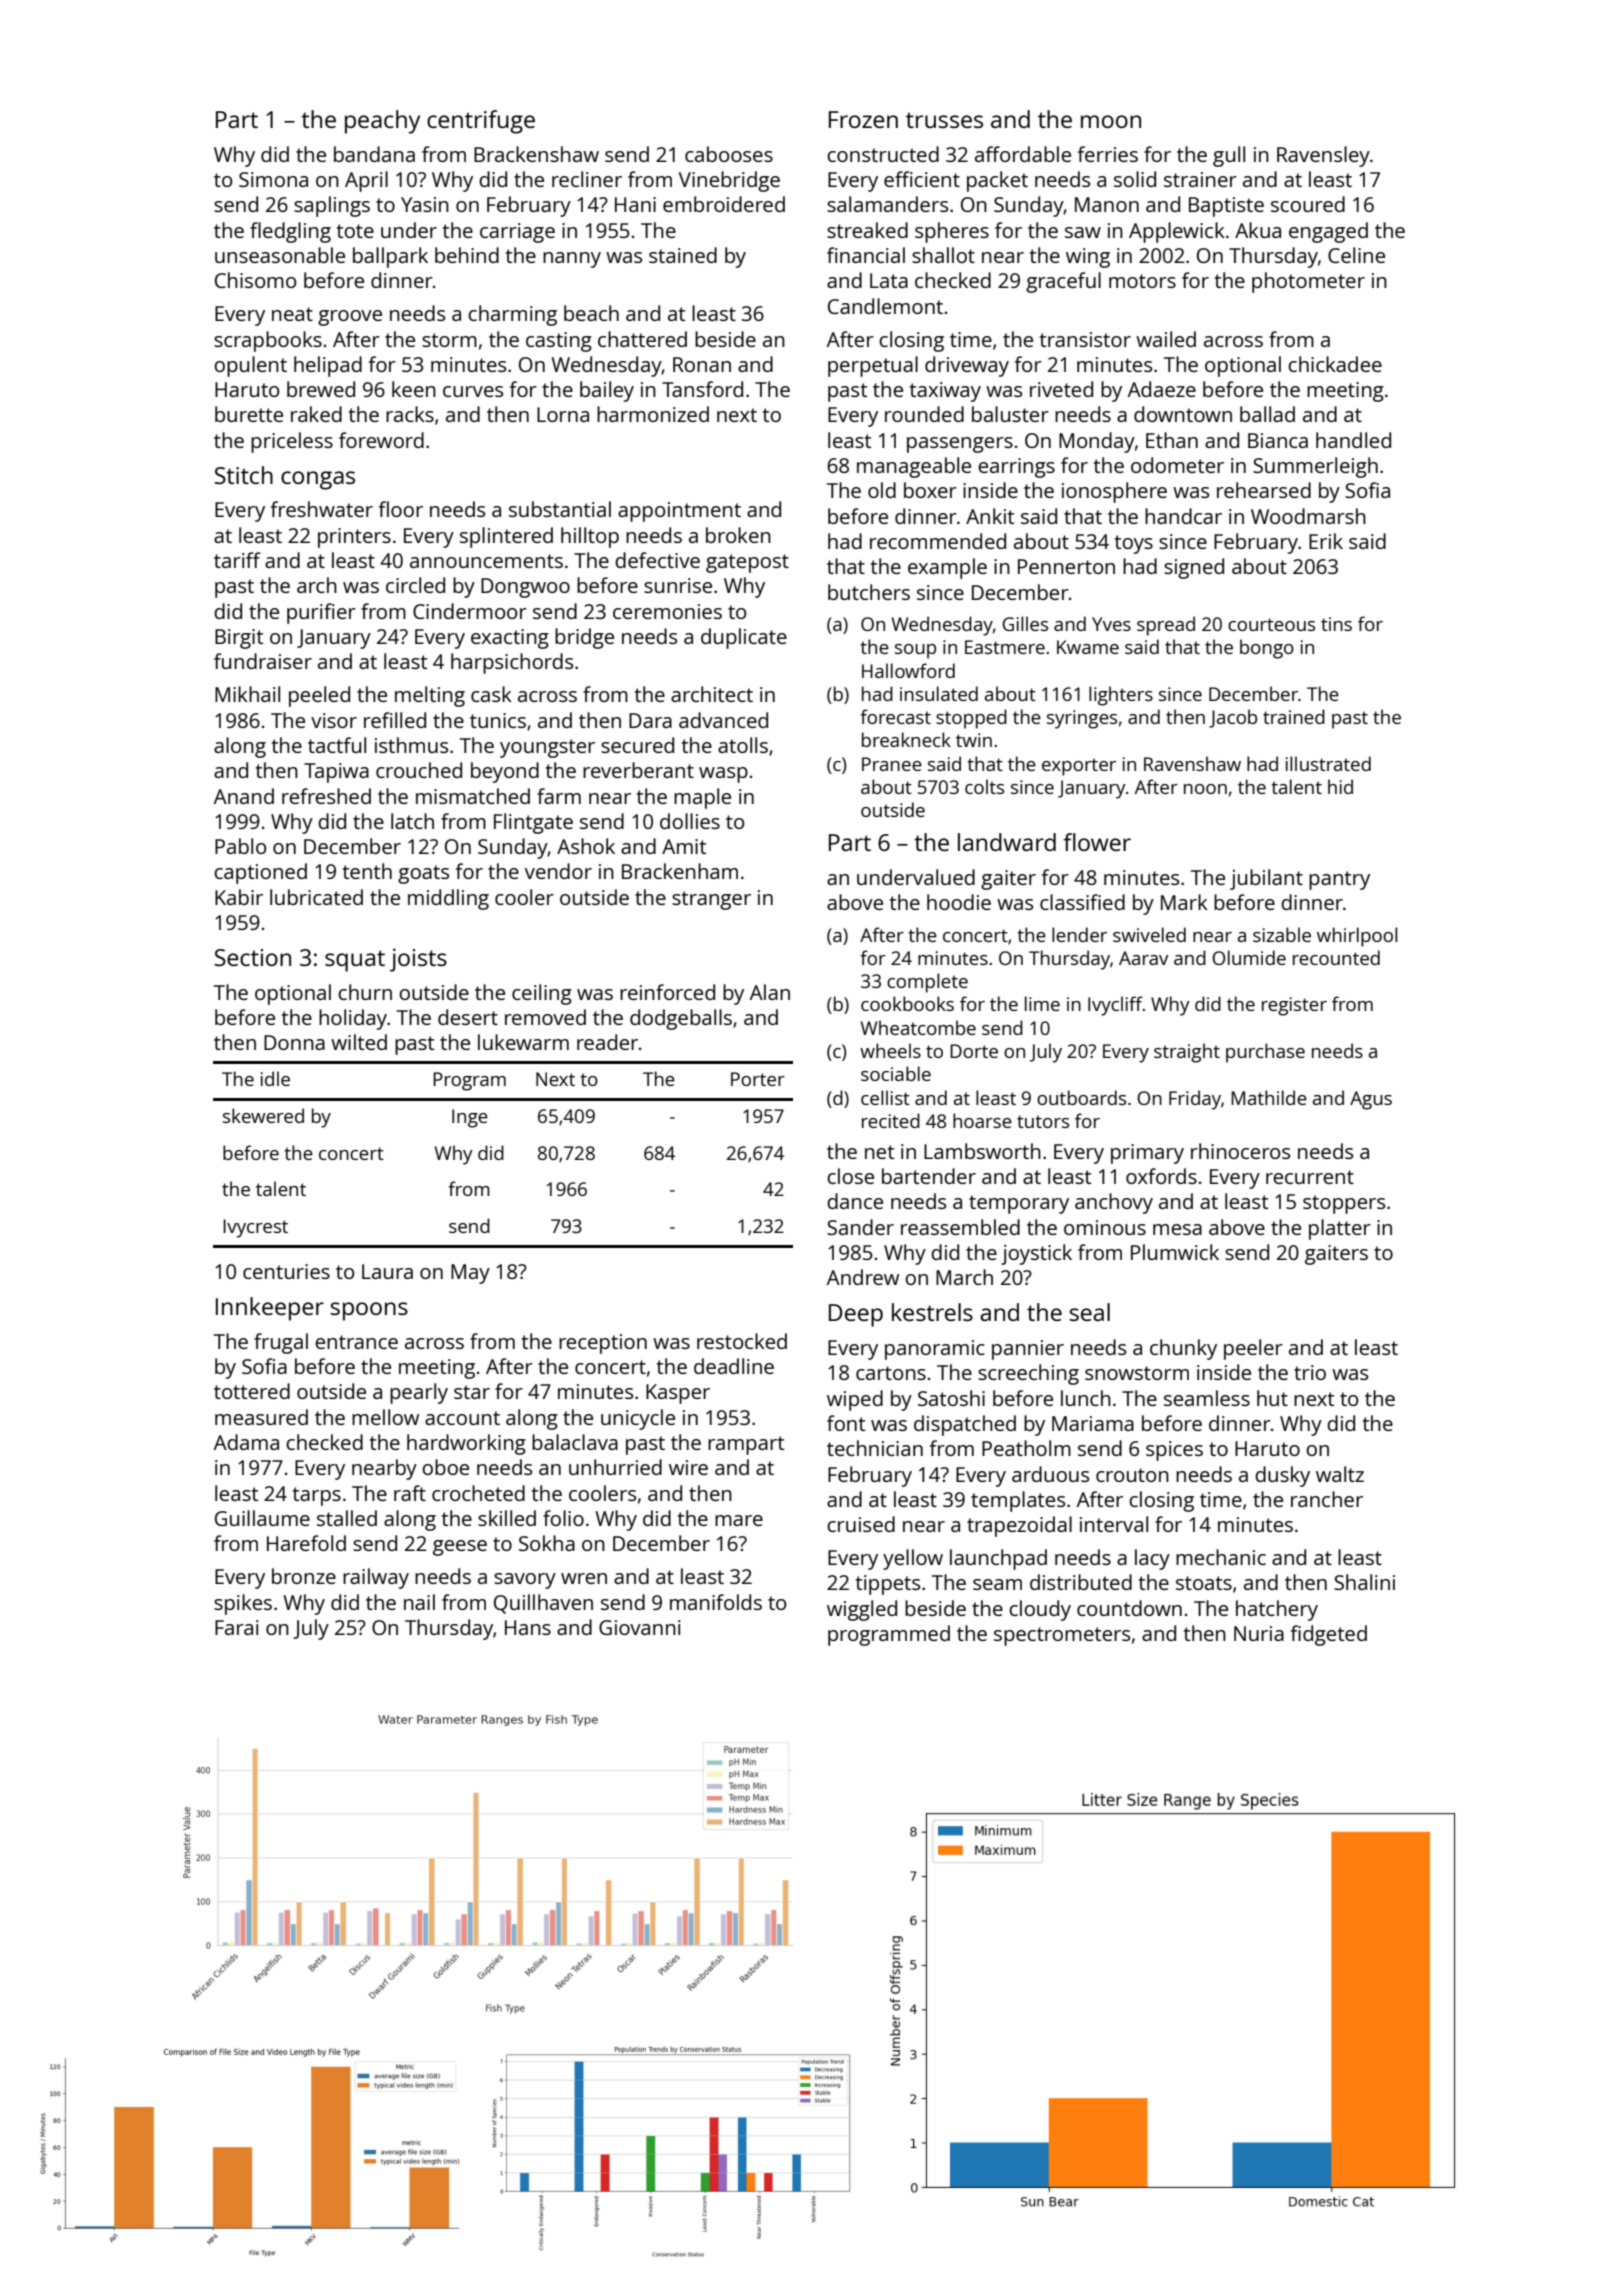 The width and height of the screenshot is (1620, 2292). Describe the element at coordinates (1205, 789) in the screenshot. I see `noon` at that location.
